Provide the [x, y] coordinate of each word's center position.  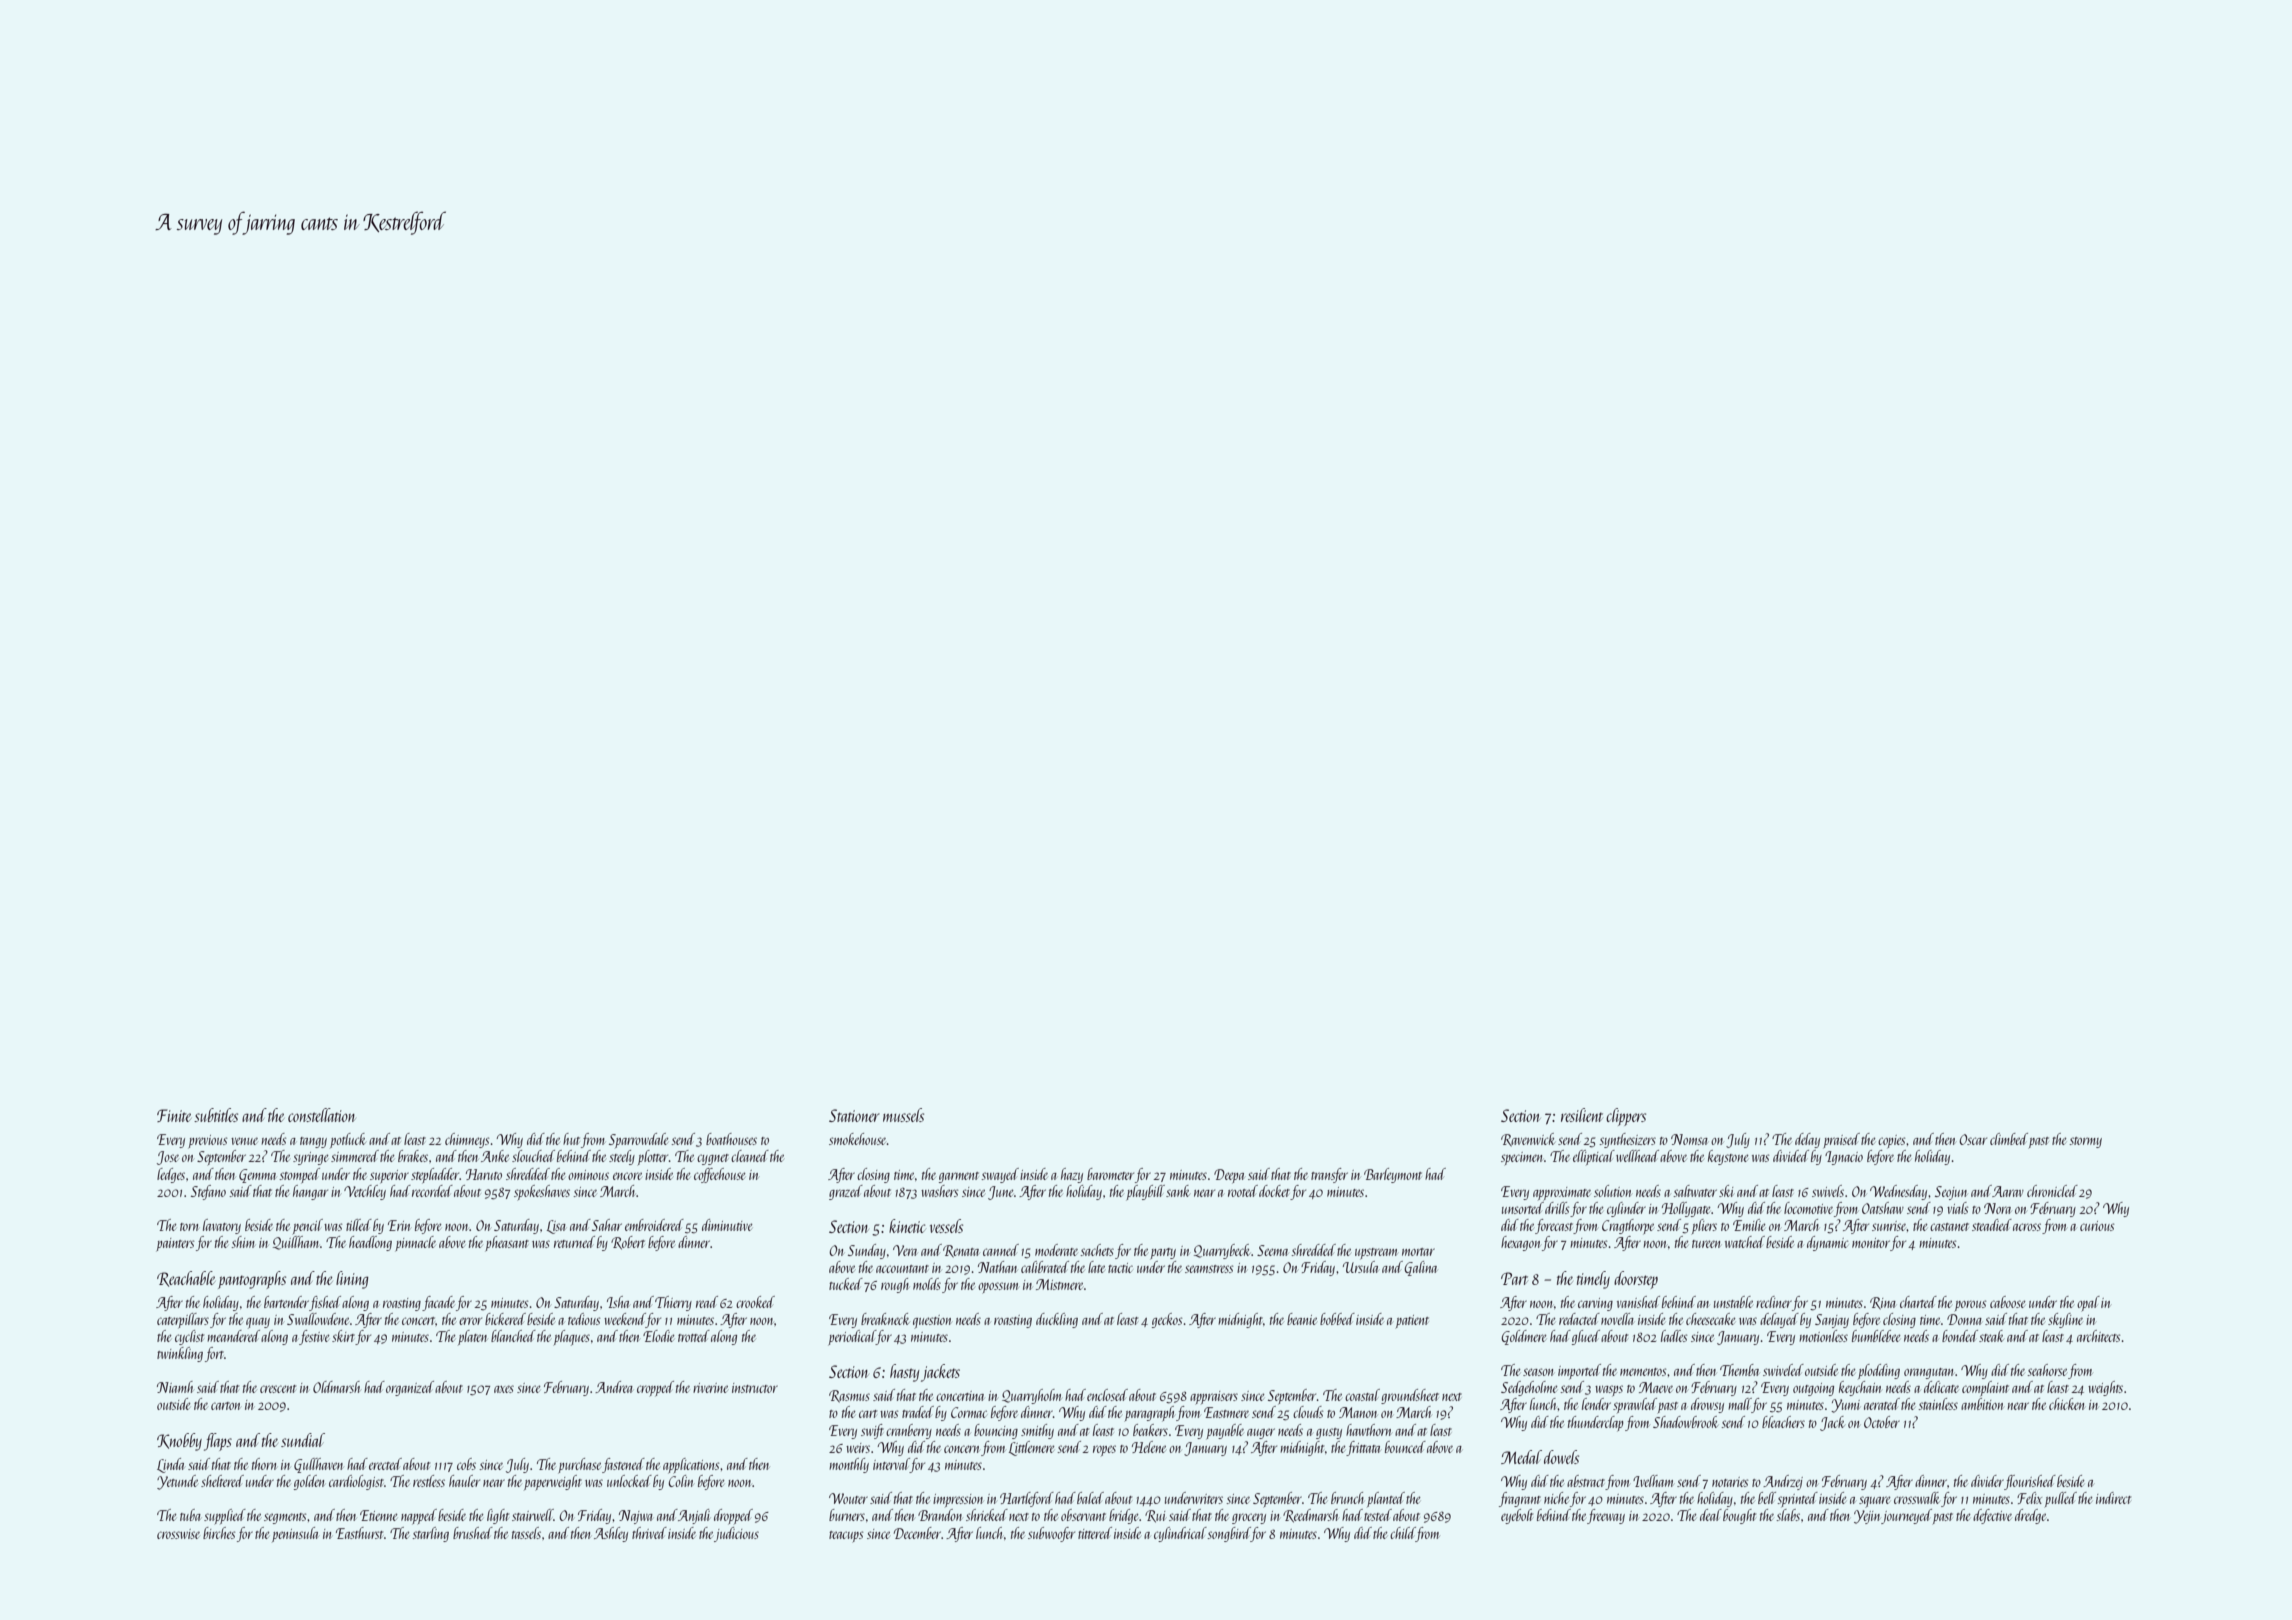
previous [208, 1141]
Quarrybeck [1222, 1251]
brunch [1347, 1498]
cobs [466, 1464]
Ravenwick [1528, 1140]
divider [1987, 1481]
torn [189, 1227]
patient [1412, 1321]
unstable [1733, 1302]
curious [2097, 1226]
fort [214, 1354]
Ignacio [1844, 1158]
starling [430, 1534]
